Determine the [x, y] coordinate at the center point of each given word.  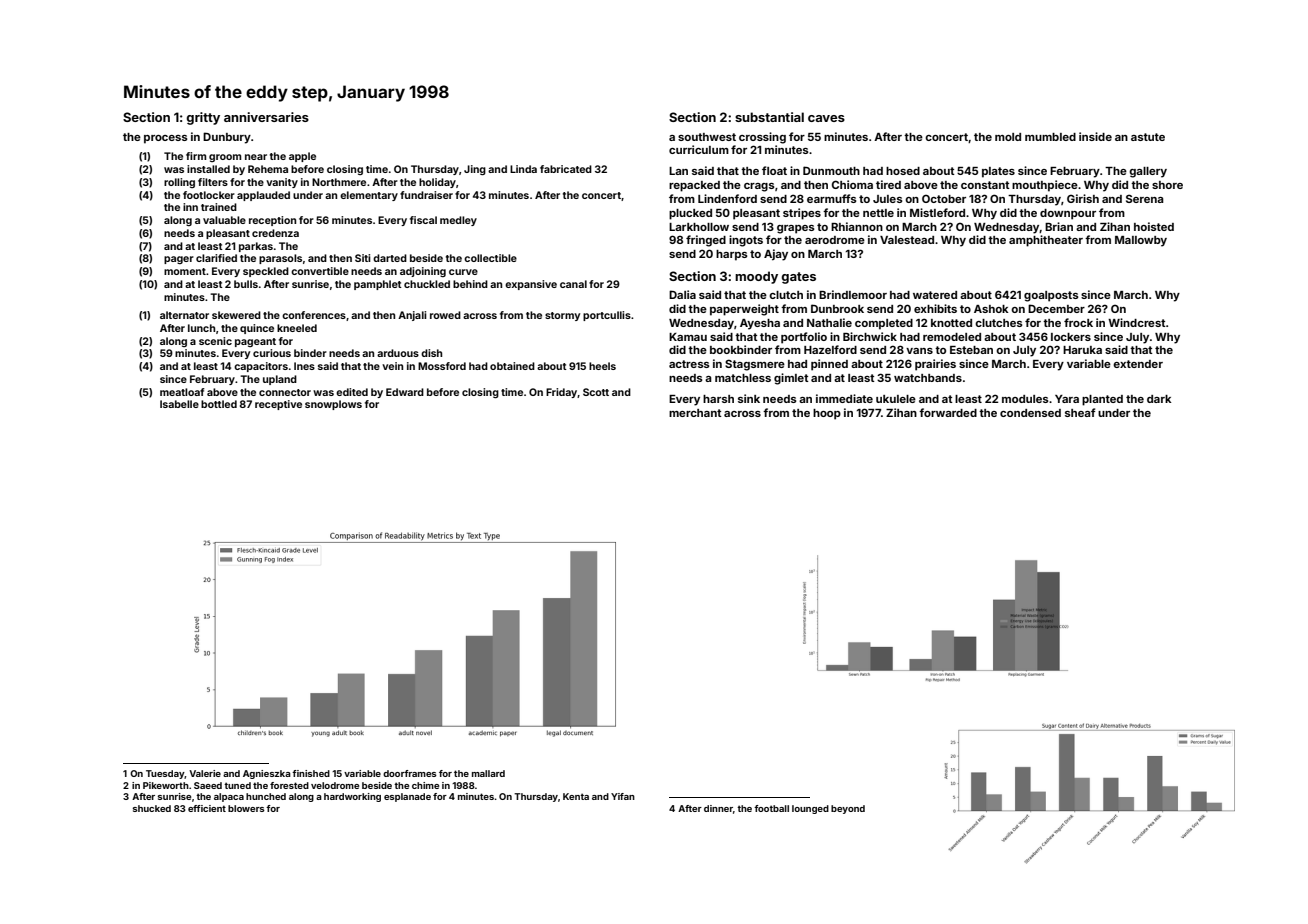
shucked [152, 808]
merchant [695, 413]
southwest [707, 137]
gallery [1148, 172]
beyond [848, 809]
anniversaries [266, 117]
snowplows [333, 405]
